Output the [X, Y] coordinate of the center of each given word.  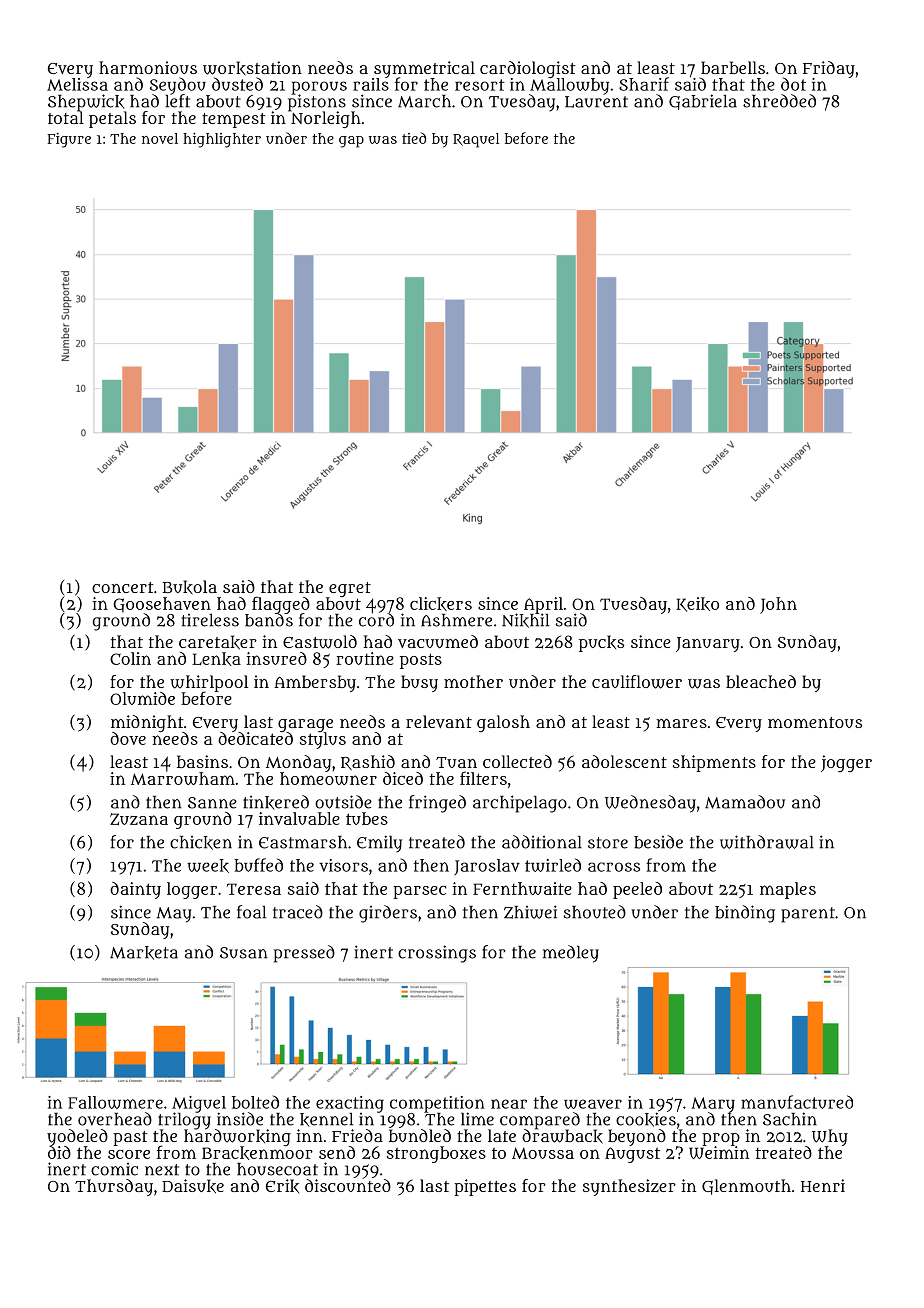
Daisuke [193, 1186]
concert [123, 587]
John [778, 605]
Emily [379, 843]
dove [128, 738]
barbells [733, 67]
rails [371, 84]
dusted [237, 84]
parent [808, 915]
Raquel [476, 140]
